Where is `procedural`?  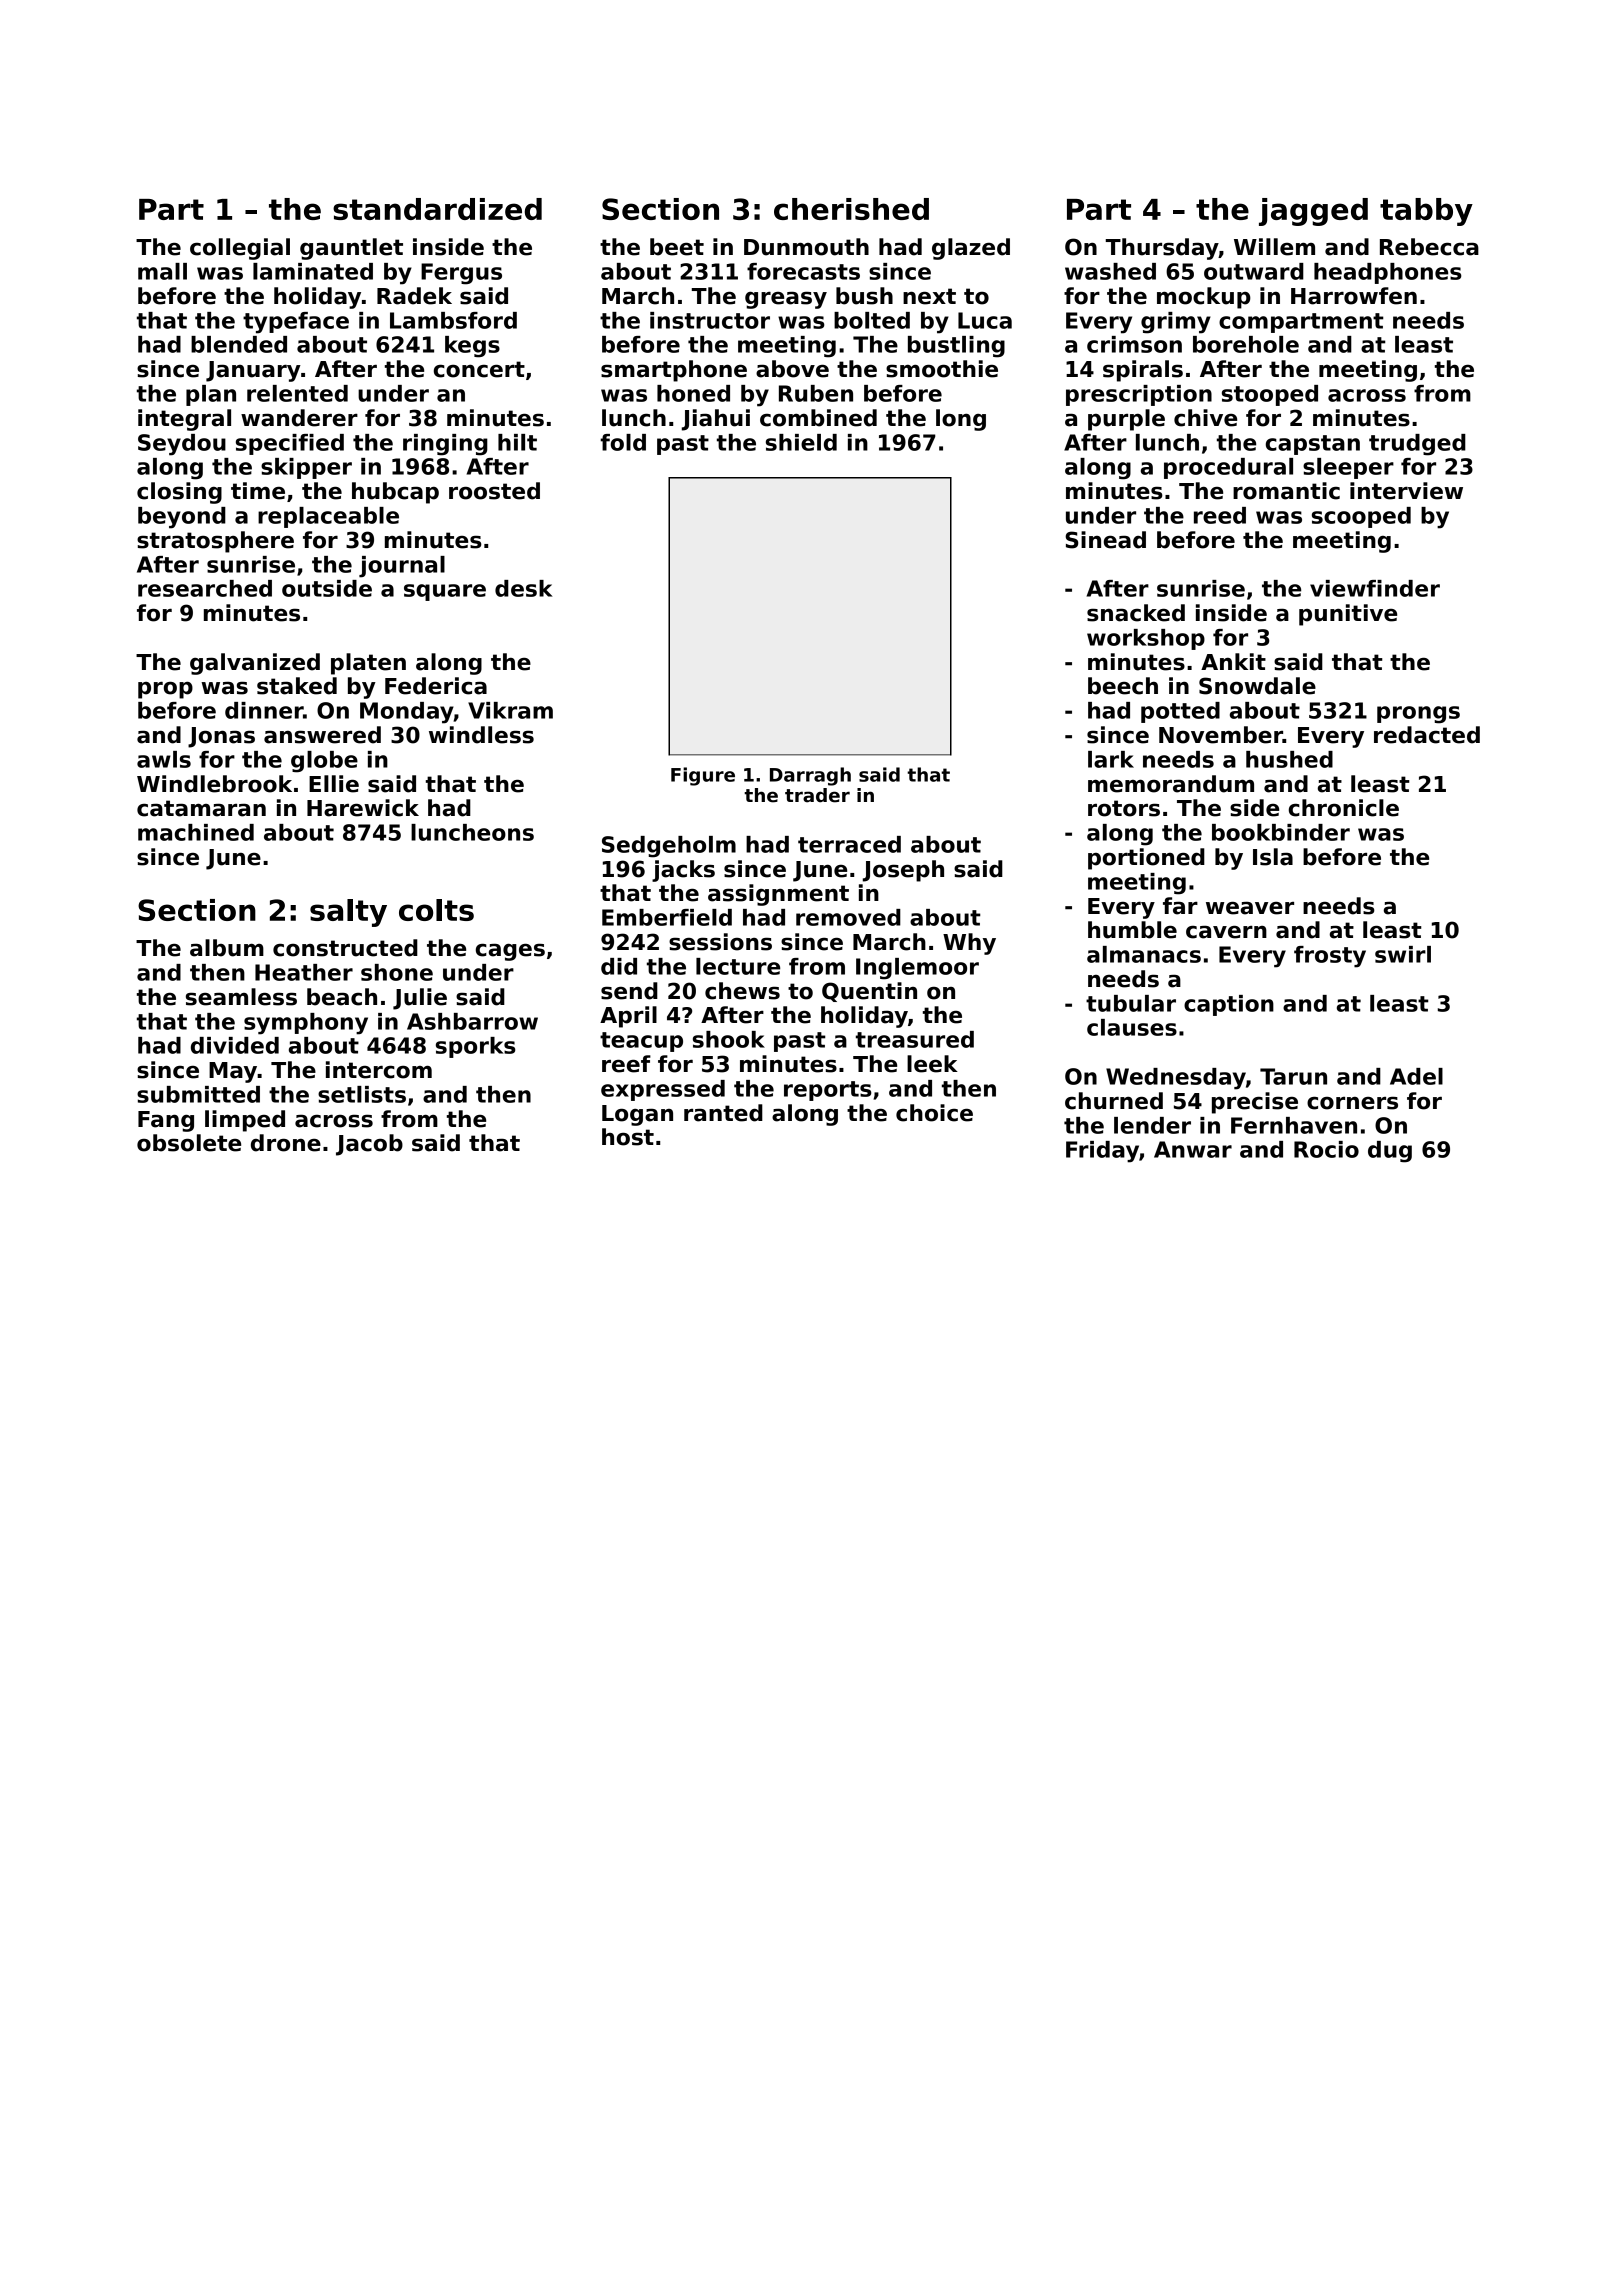
procedural is located at coordinates (1228, 468).
